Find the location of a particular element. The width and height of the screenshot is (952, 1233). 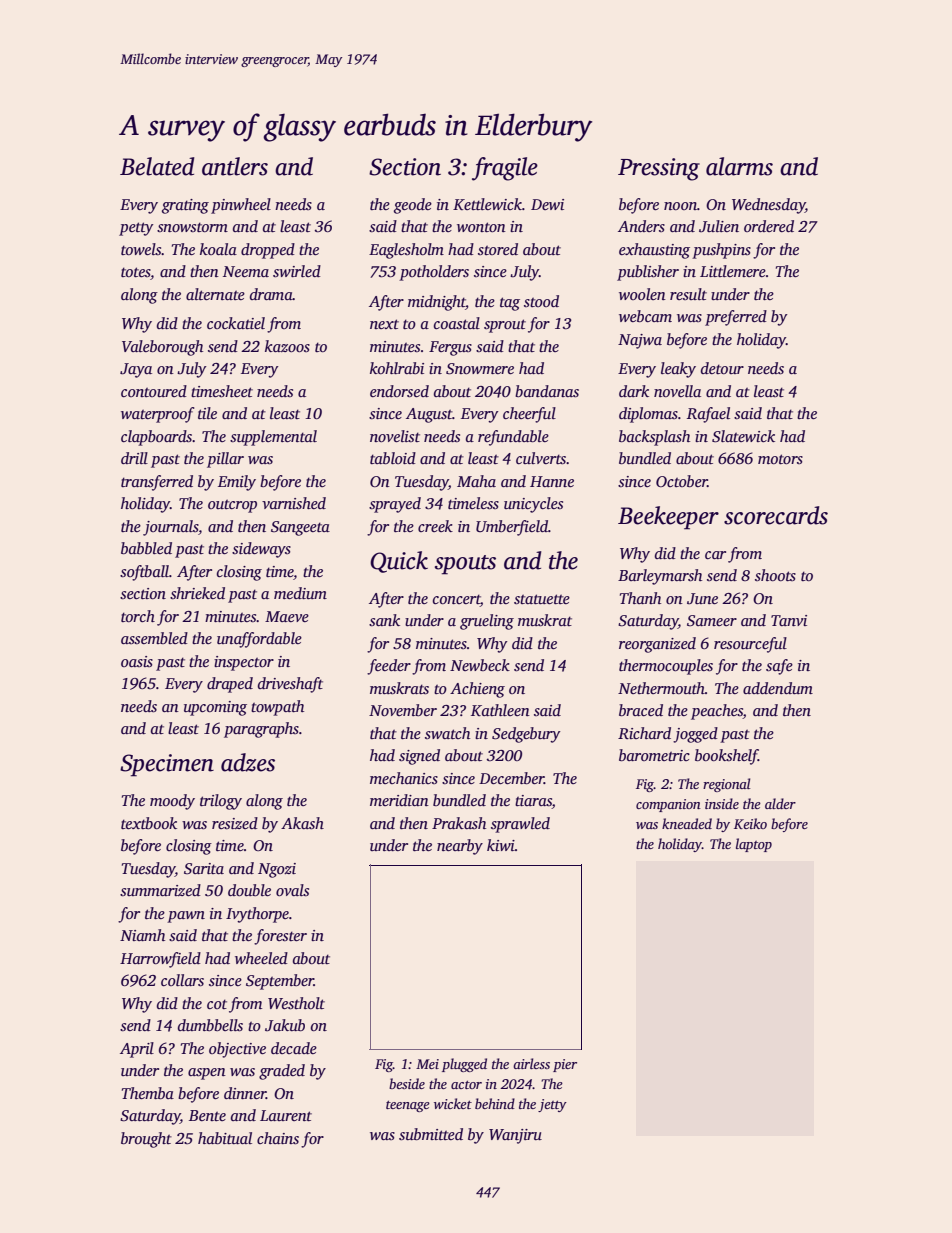

bookshelf is located at coordinates (726, 757).
